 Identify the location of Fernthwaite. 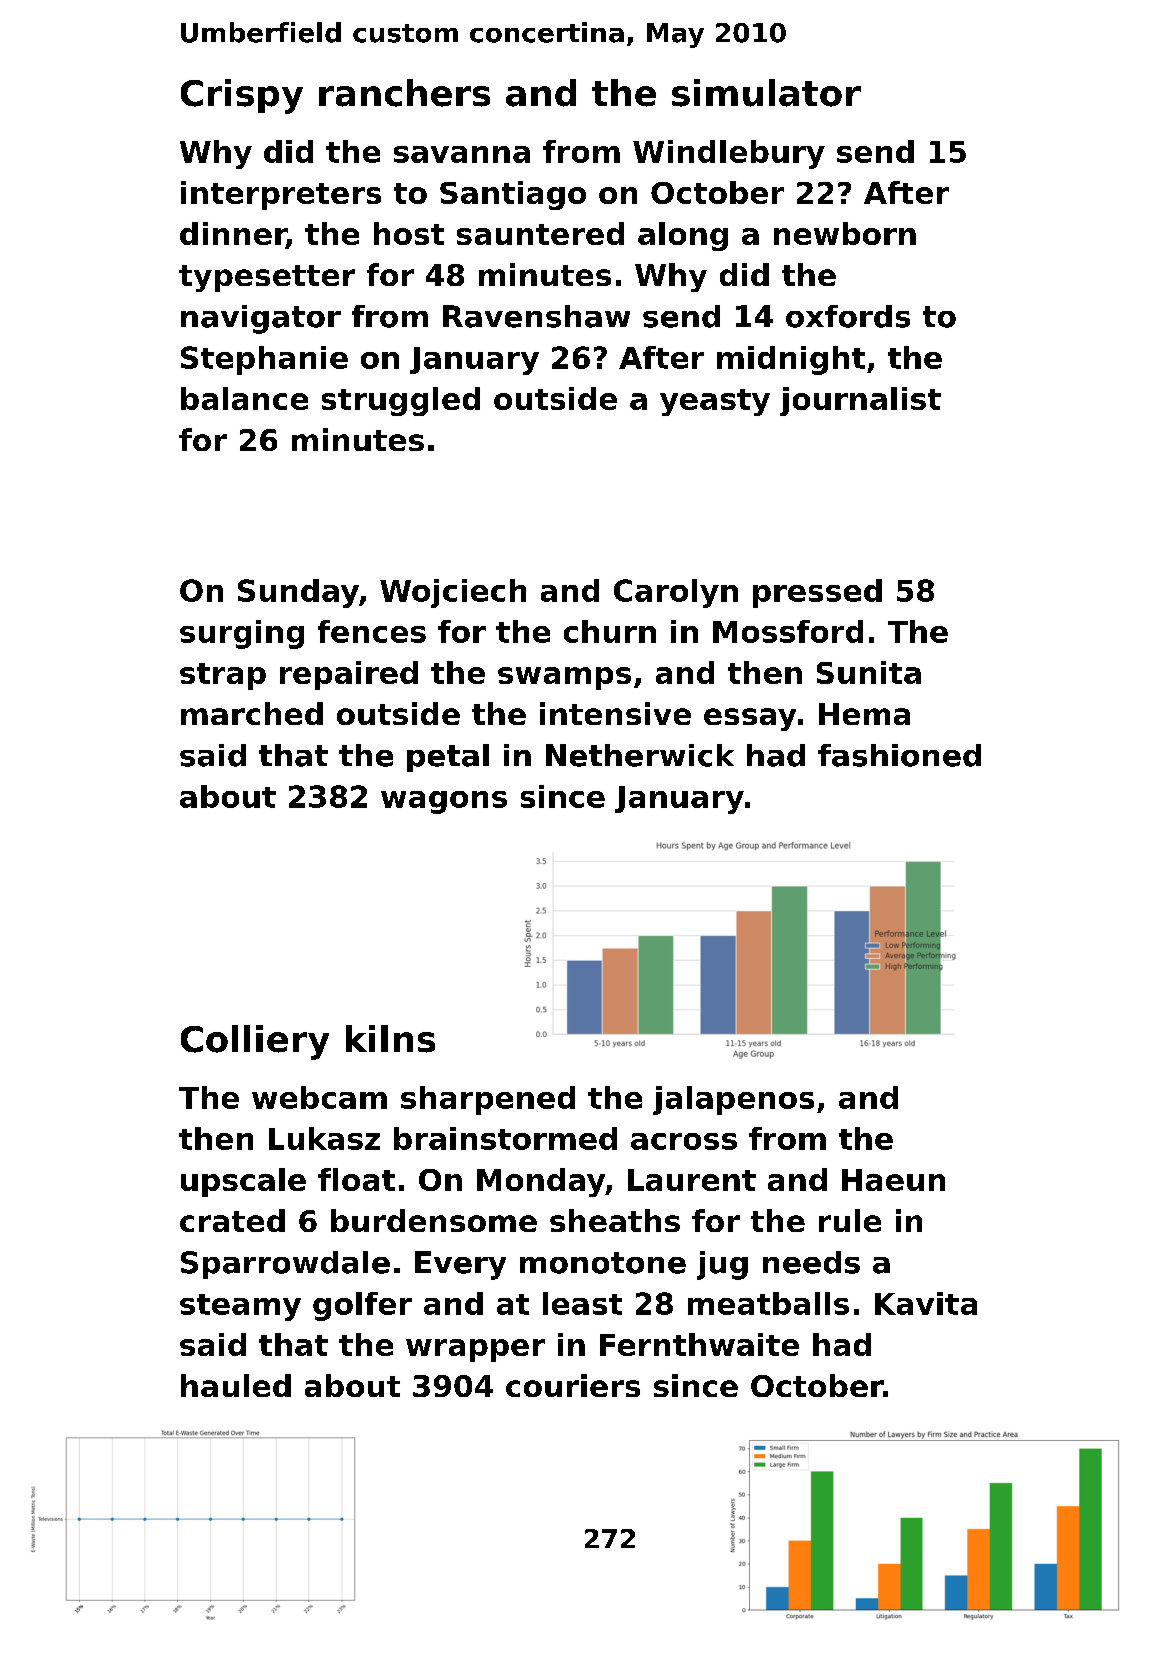
(699, 1344).
